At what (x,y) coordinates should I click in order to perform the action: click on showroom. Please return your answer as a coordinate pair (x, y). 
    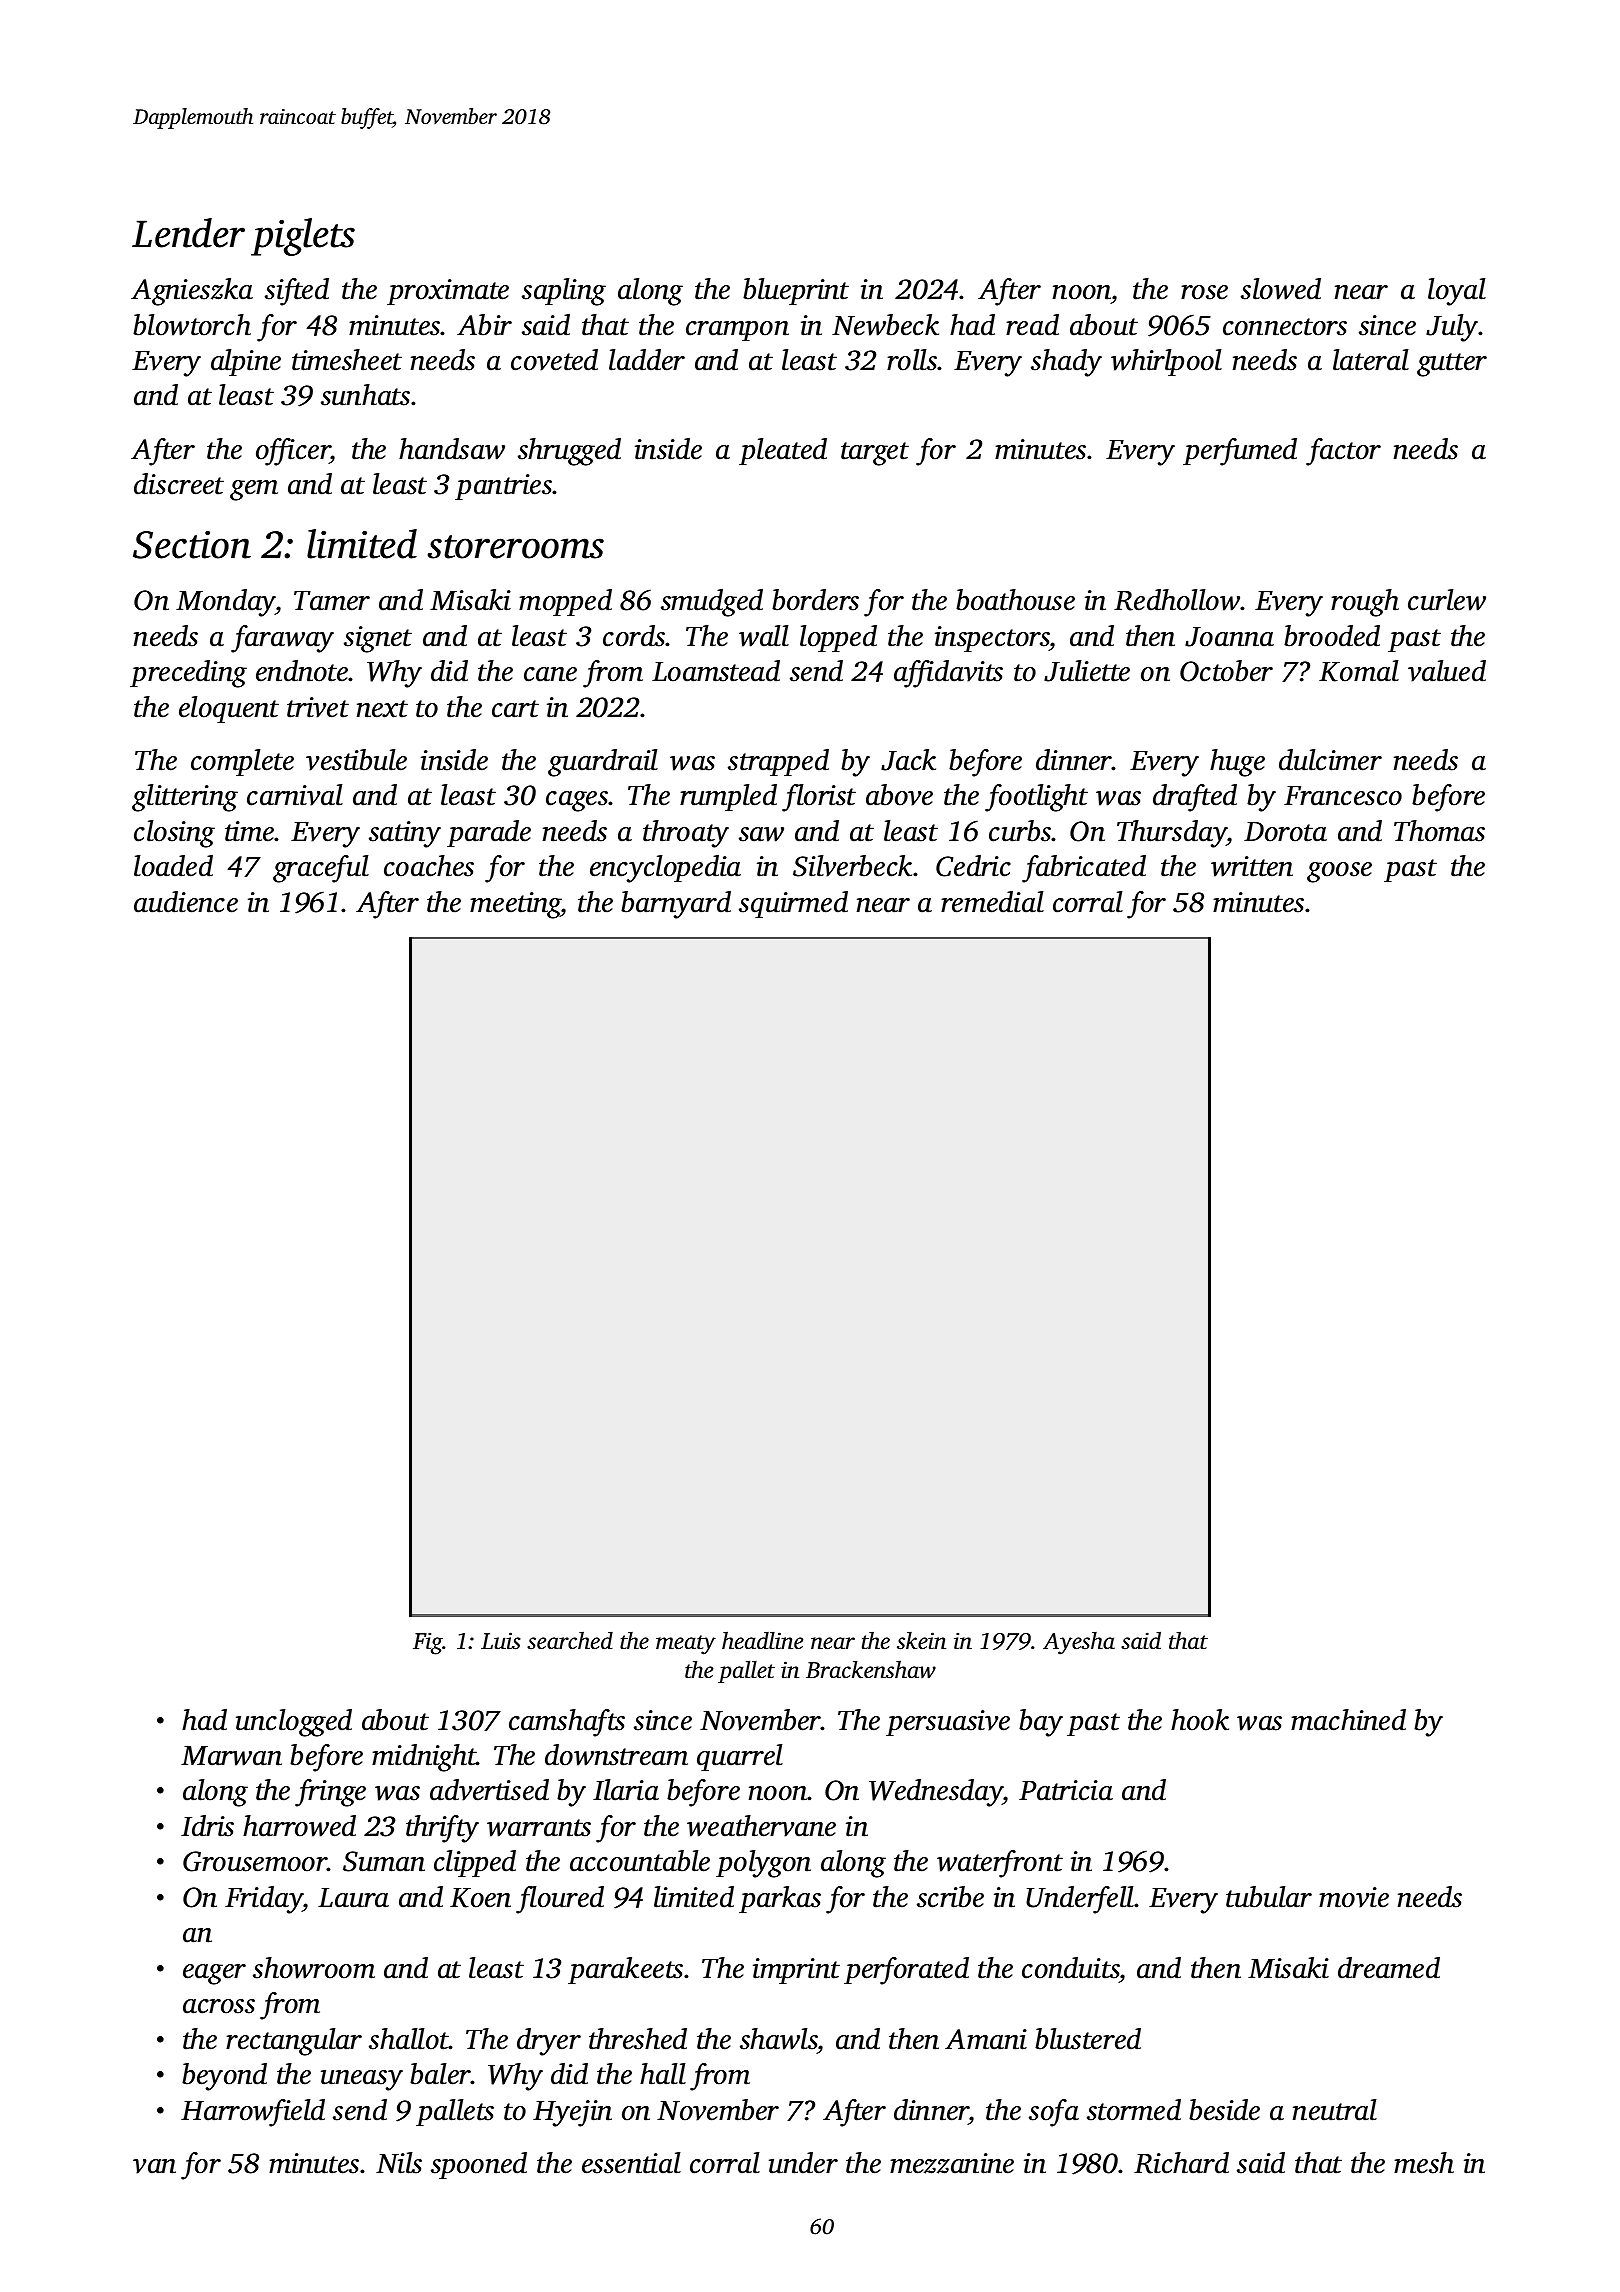
    Looking at the image, I should click on (314, 1968).
